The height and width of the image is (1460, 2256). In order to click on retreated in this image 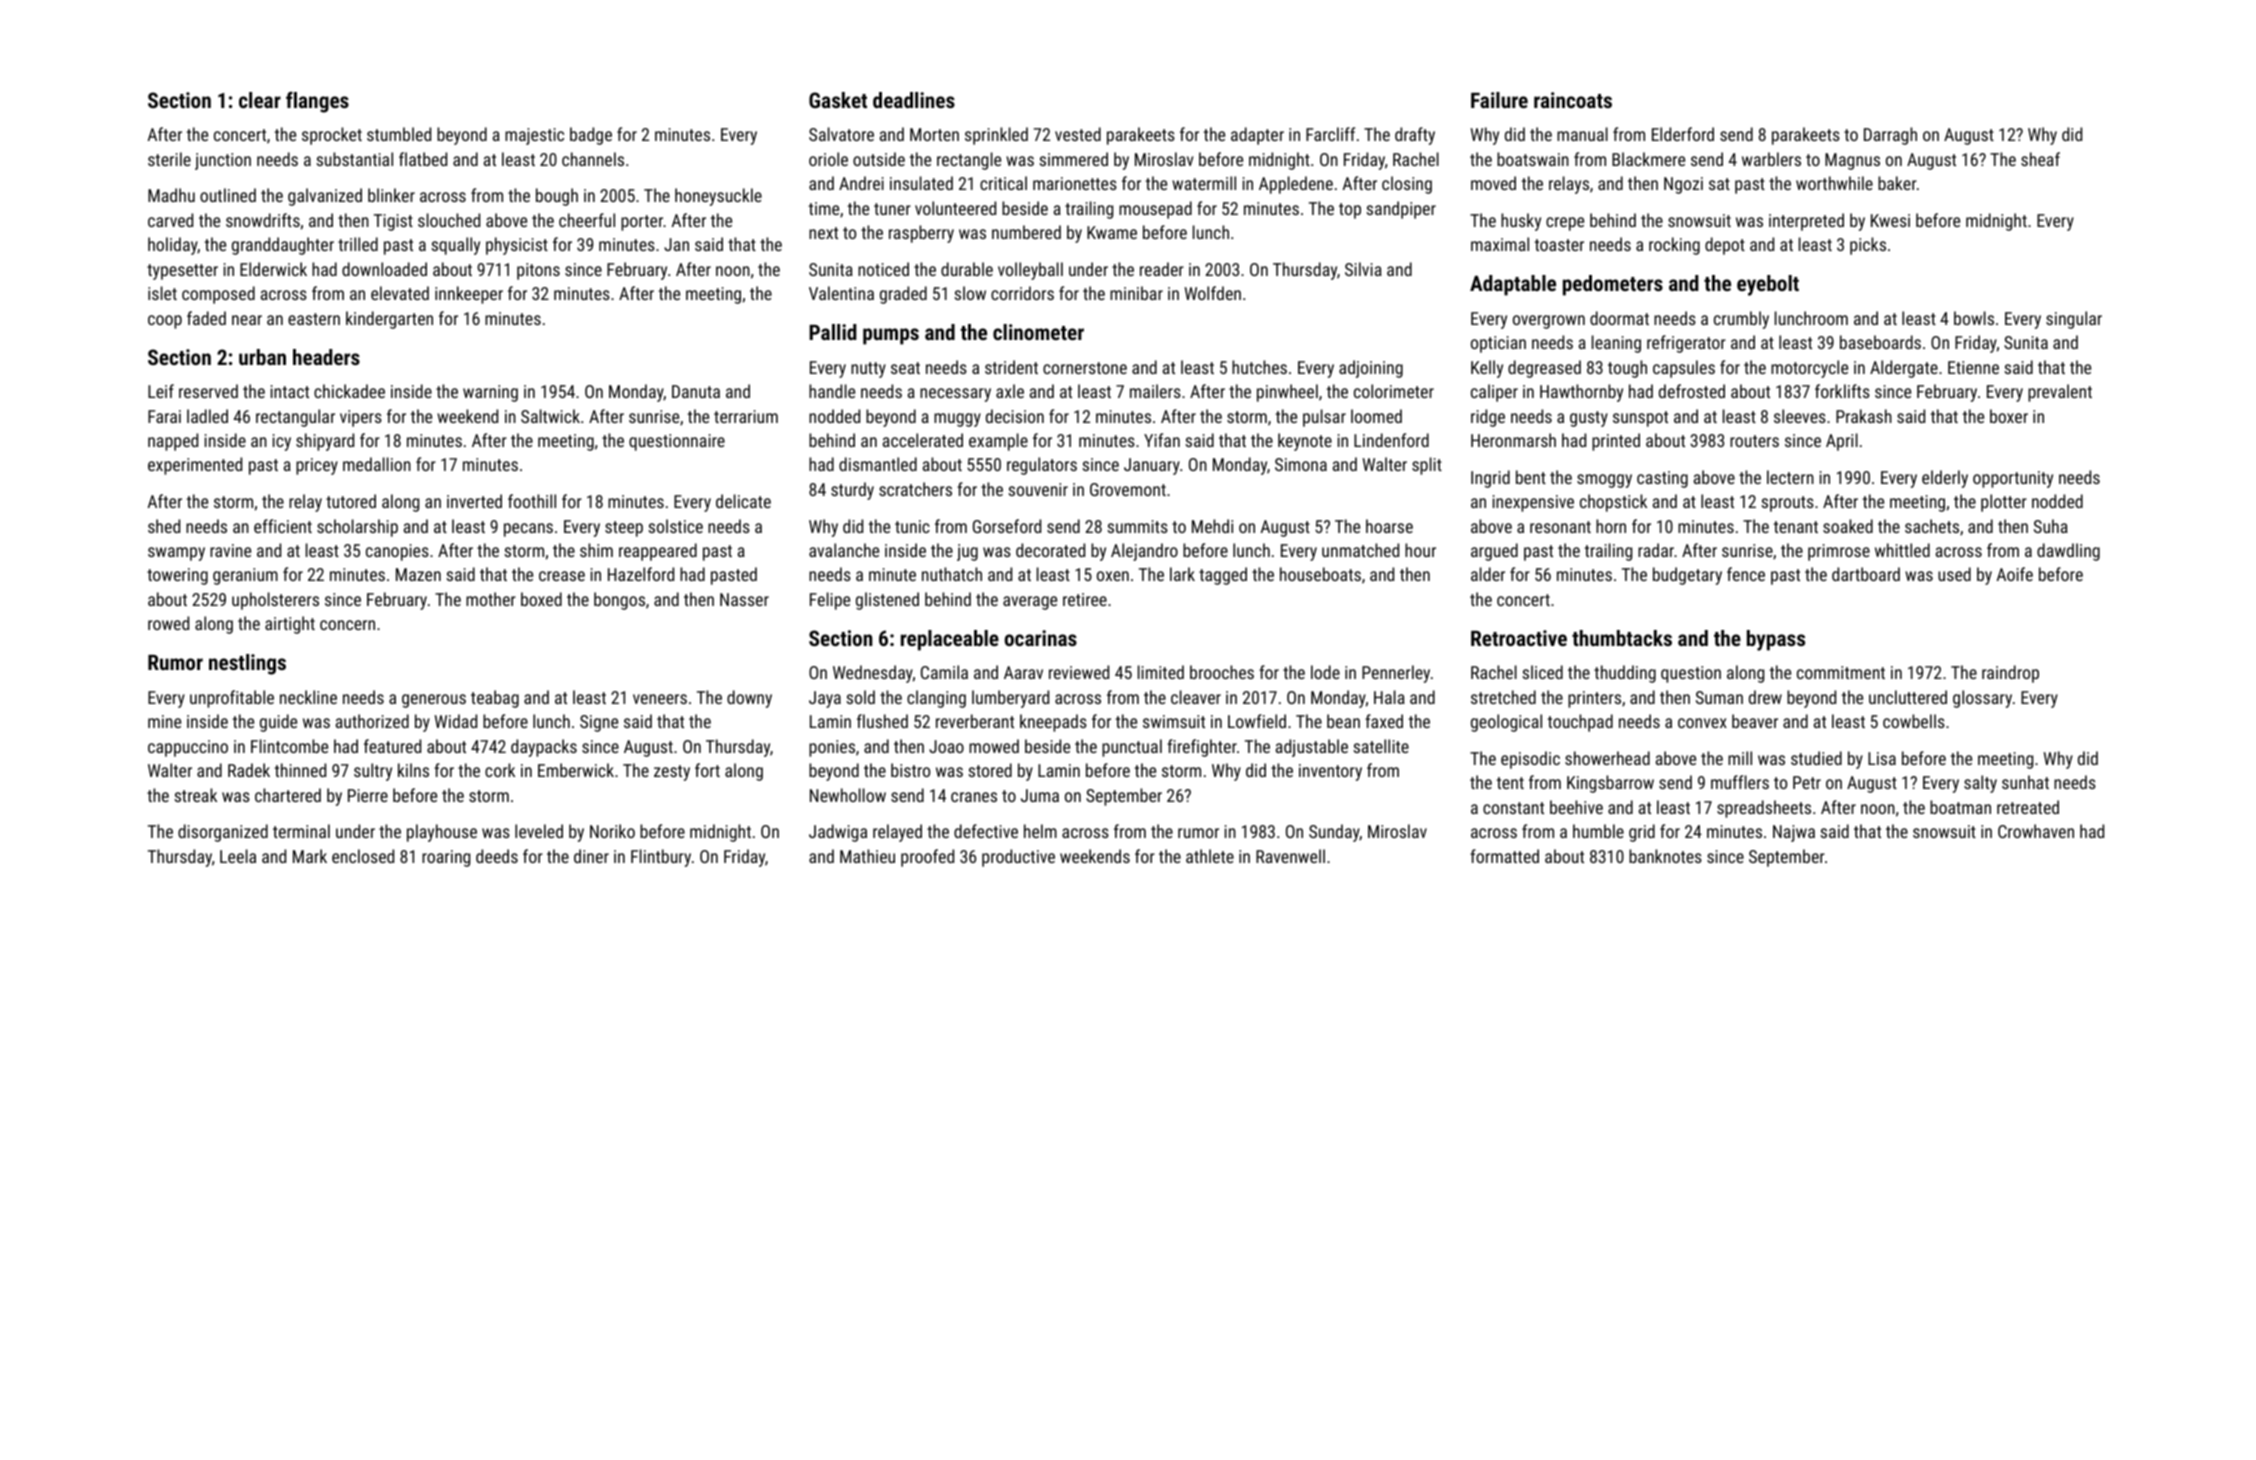, I will do `click(2028, 807)`.
